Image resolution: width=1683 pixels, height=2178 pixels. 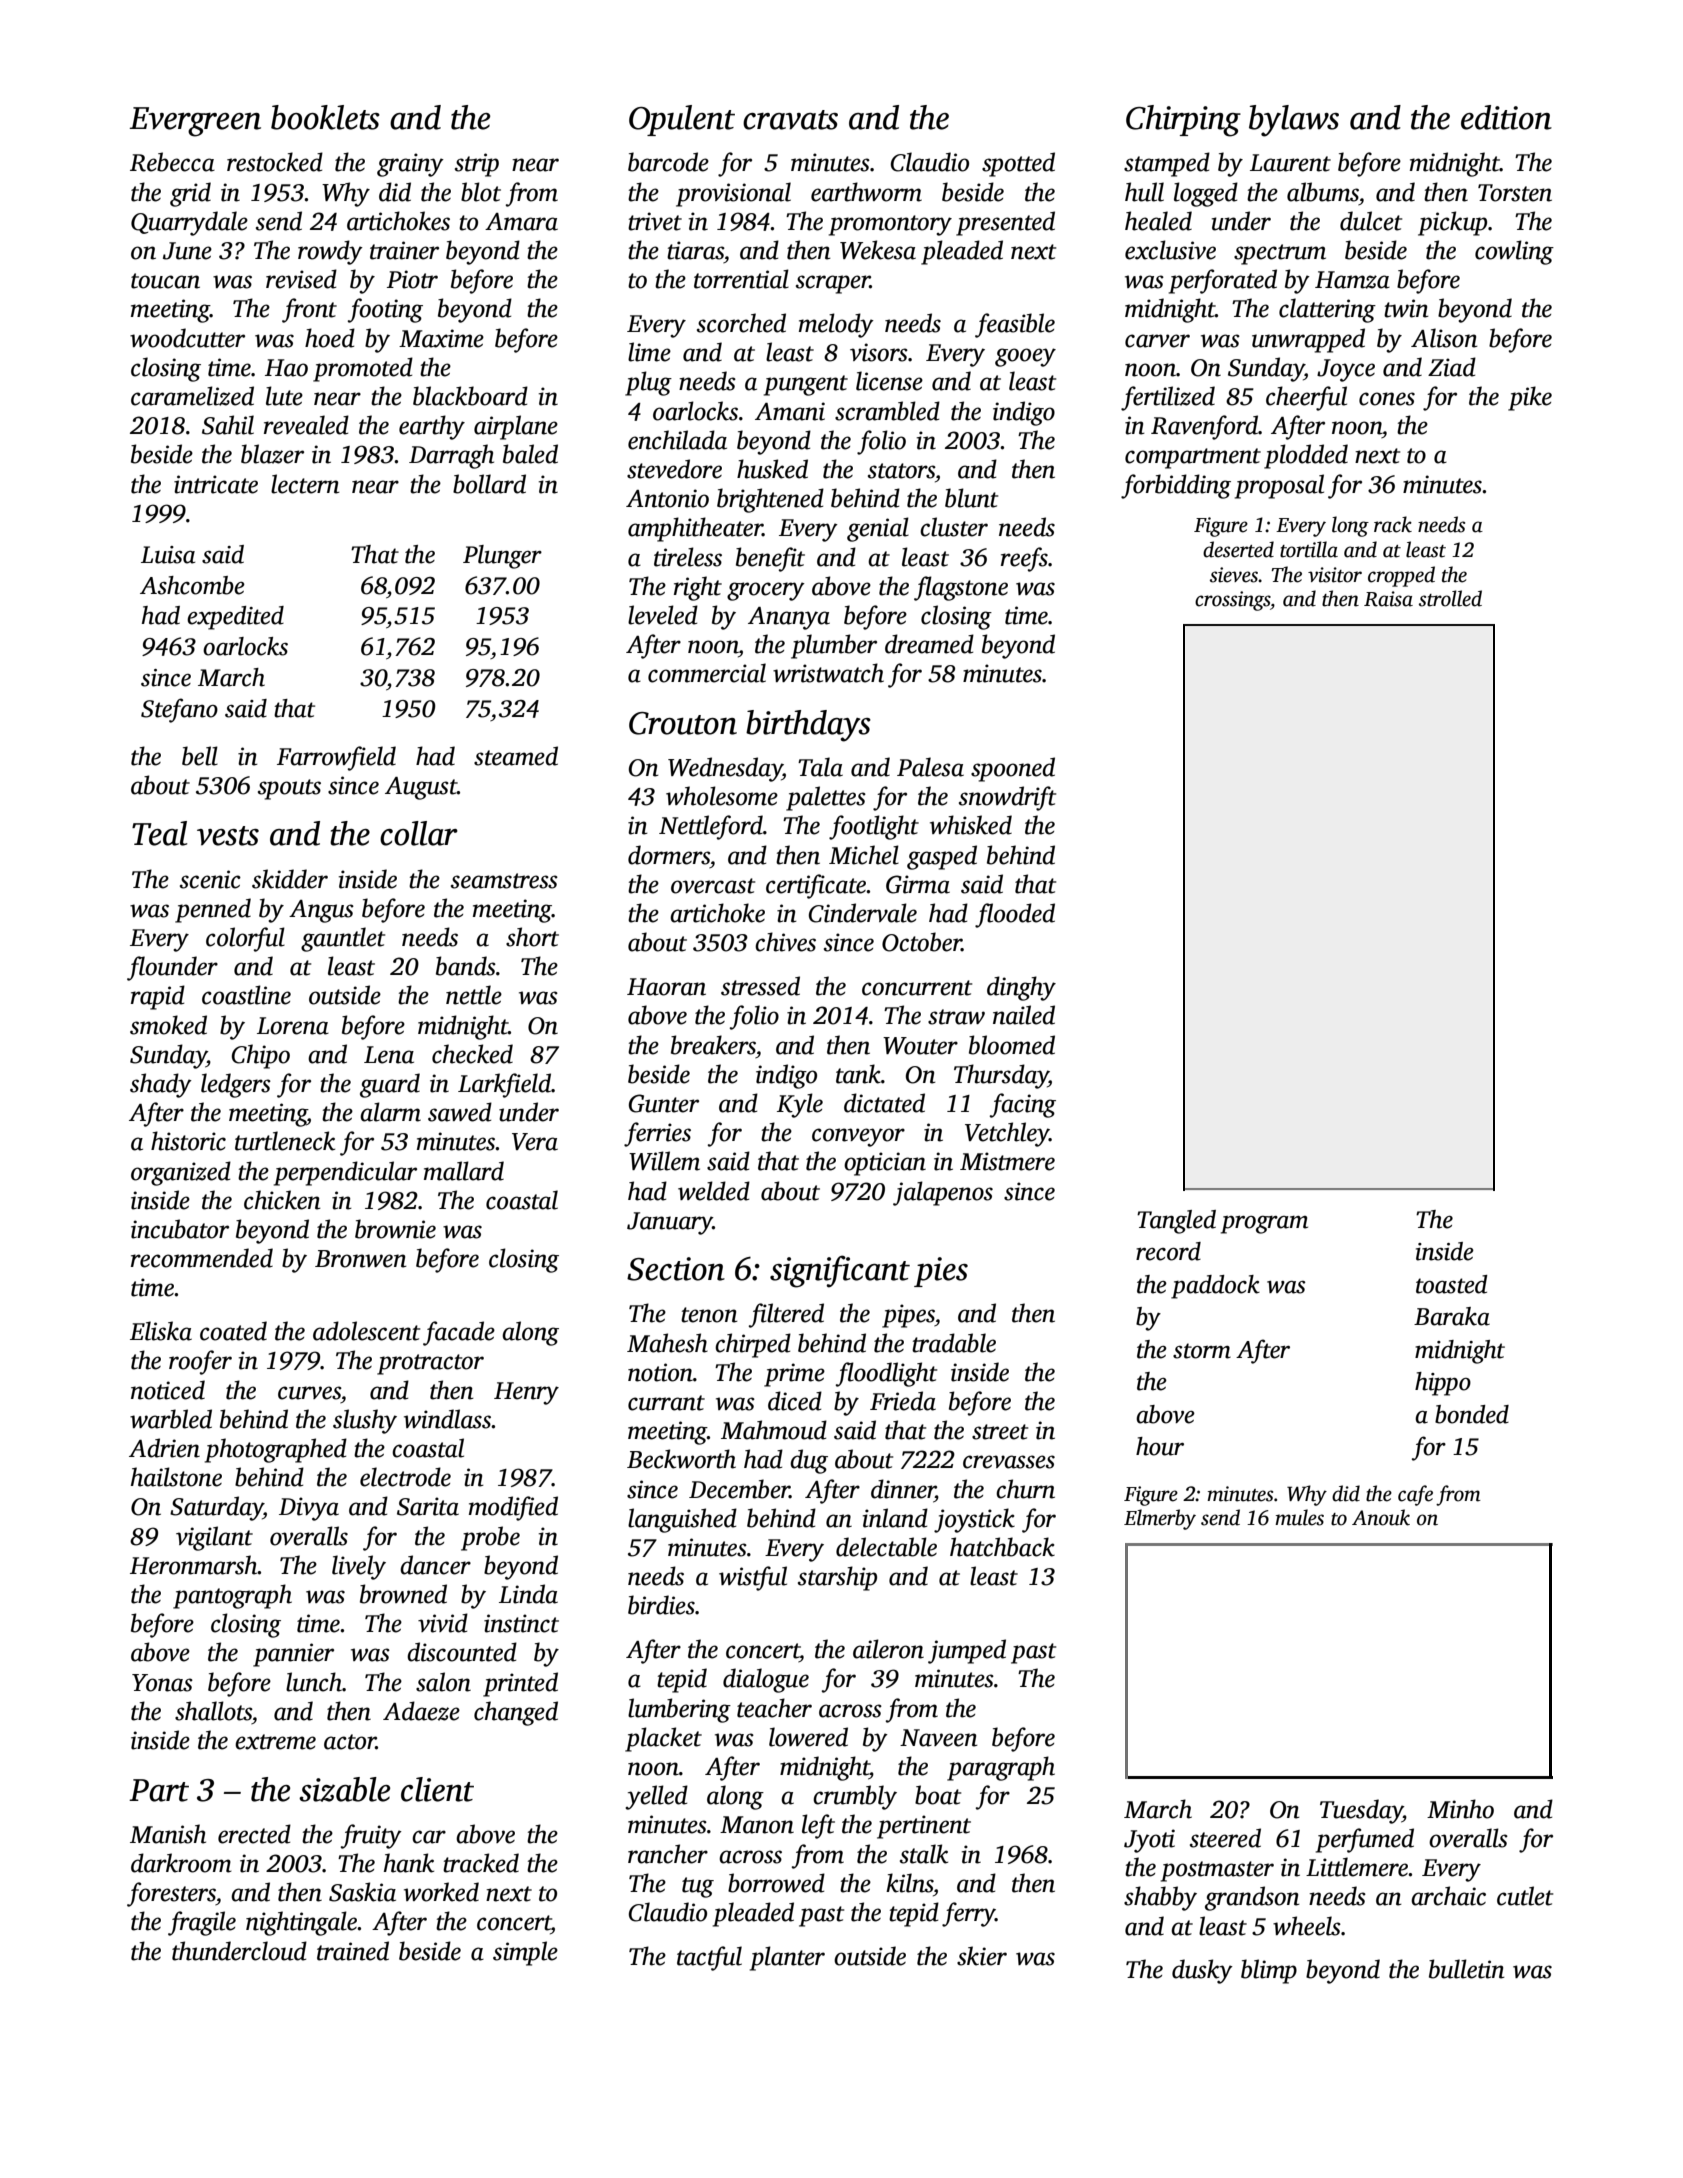 What do you see at coordinates (770, 559) in the screenshot?
I see `benefit` at bounding box center [770, 559].
